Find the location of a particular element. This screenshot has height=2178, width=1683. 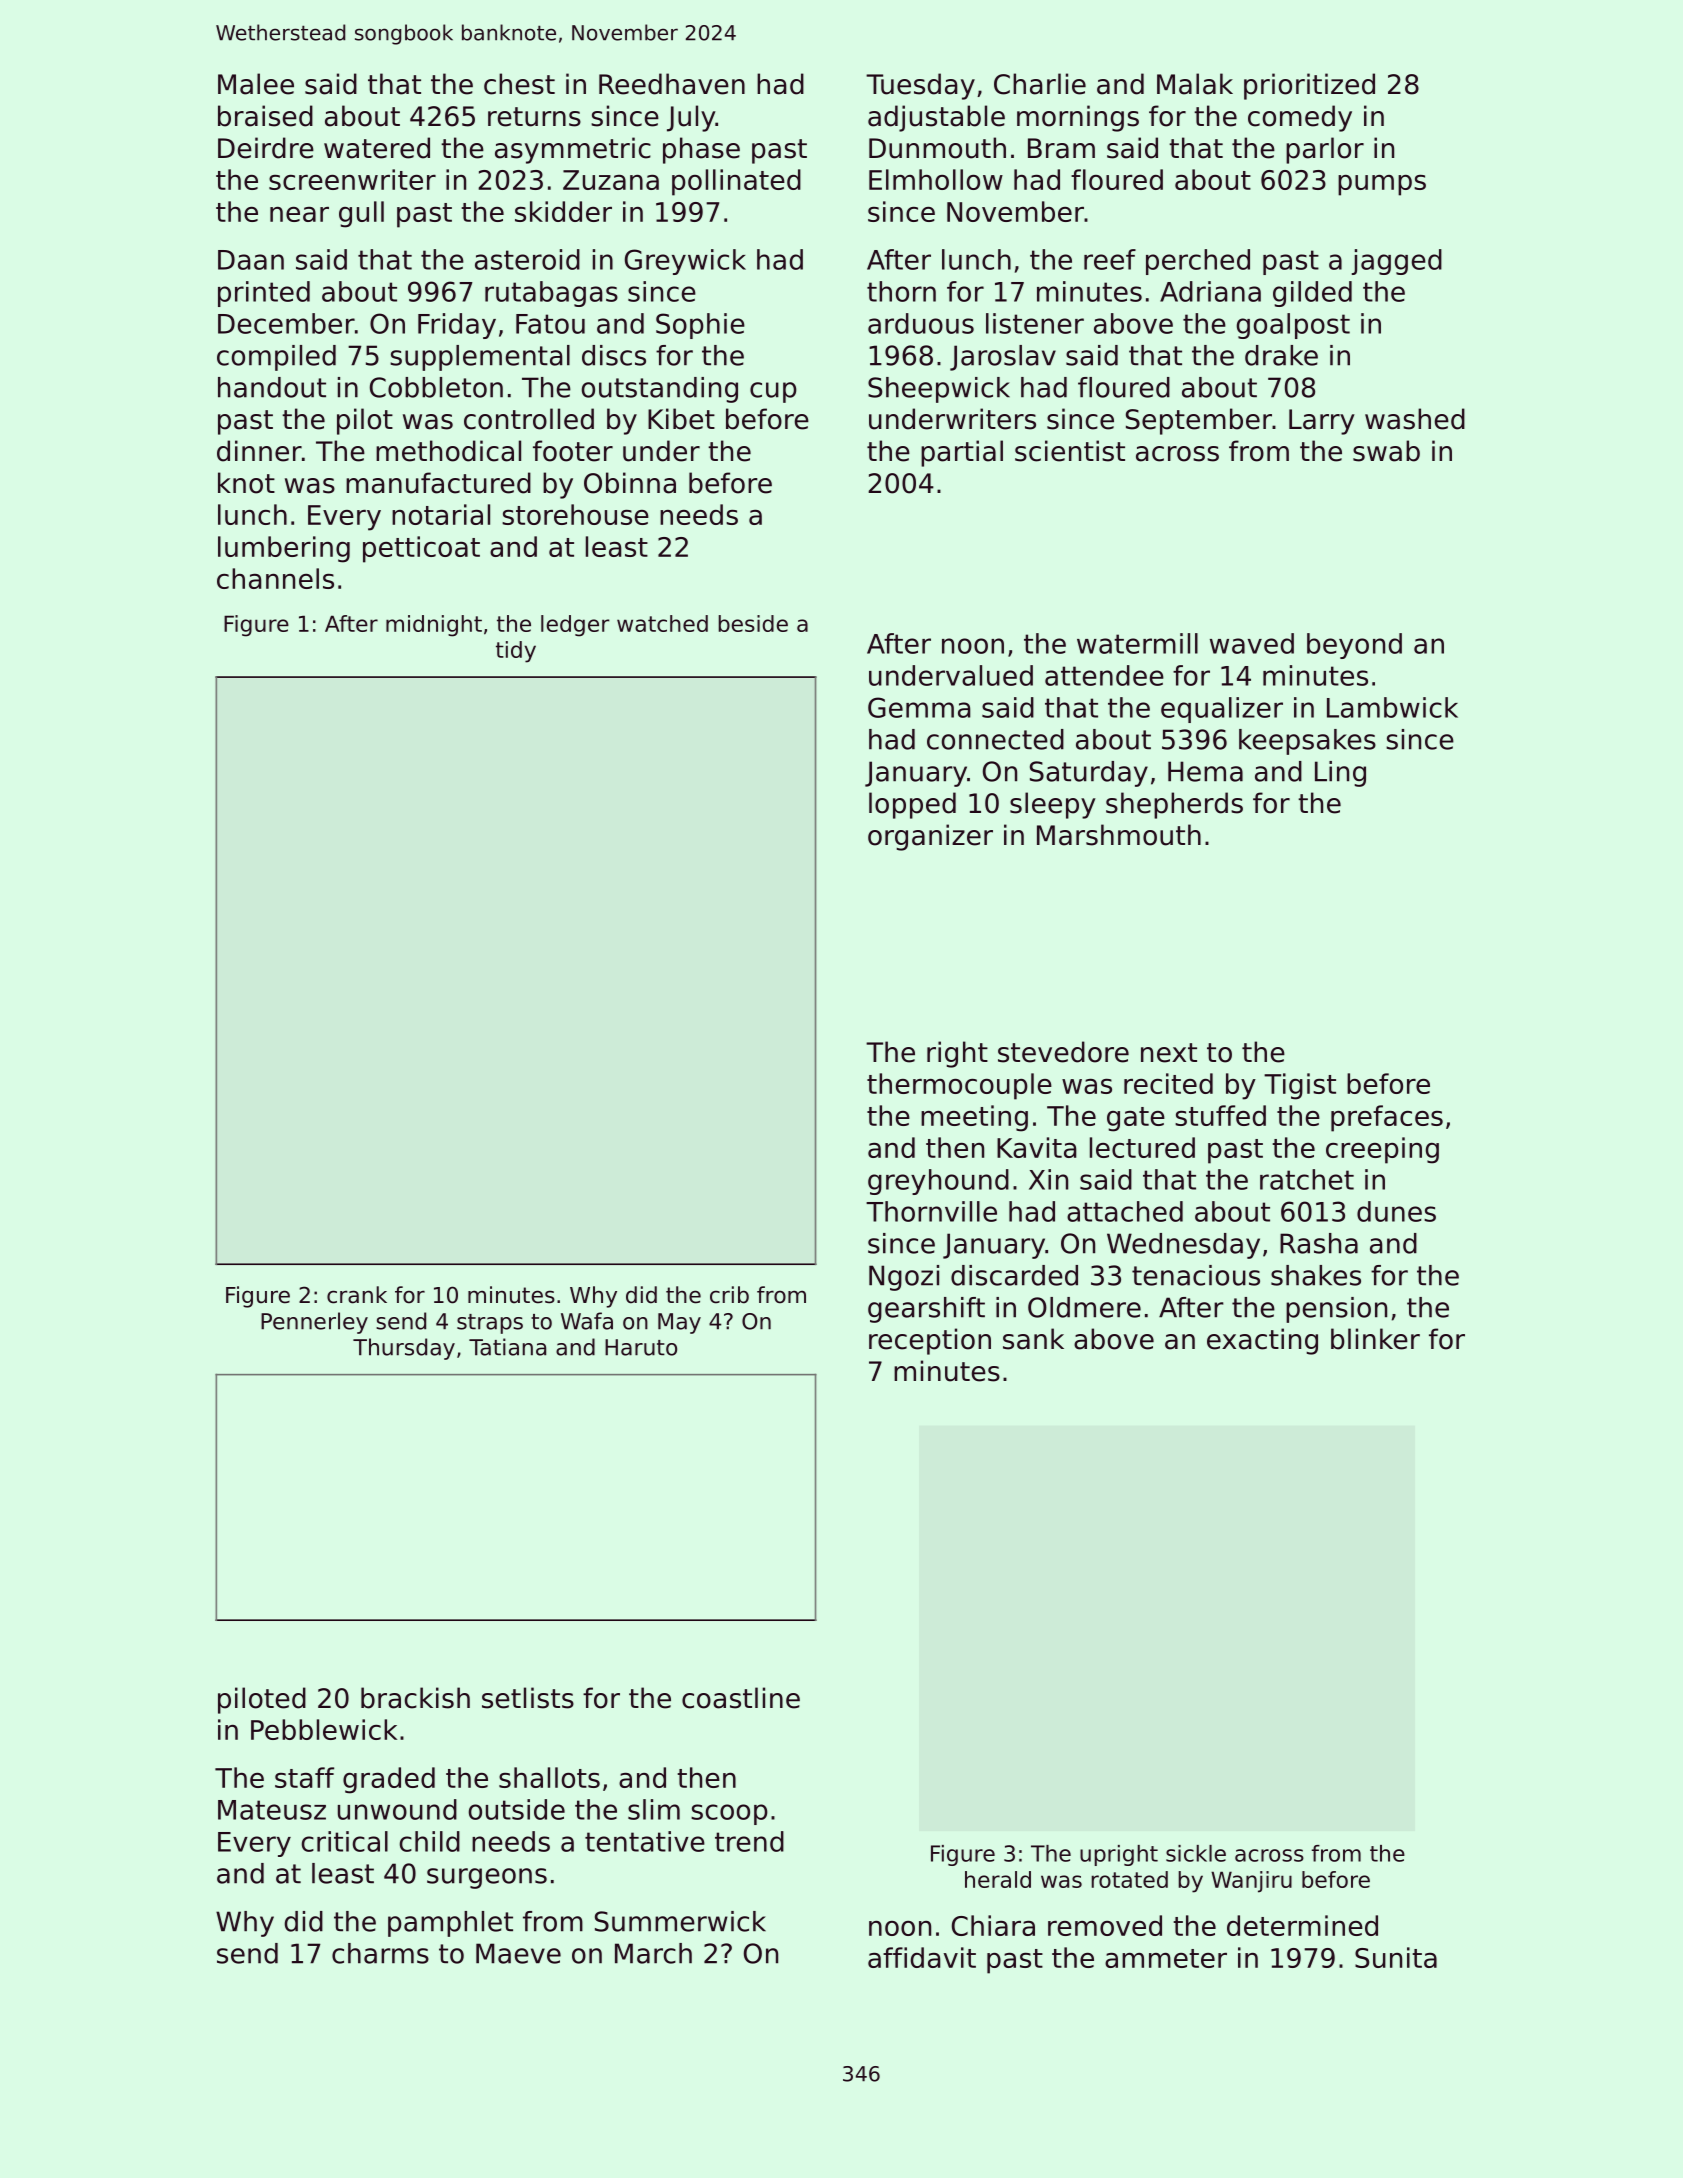

prioritized is located at coordinates (1309, 86).
